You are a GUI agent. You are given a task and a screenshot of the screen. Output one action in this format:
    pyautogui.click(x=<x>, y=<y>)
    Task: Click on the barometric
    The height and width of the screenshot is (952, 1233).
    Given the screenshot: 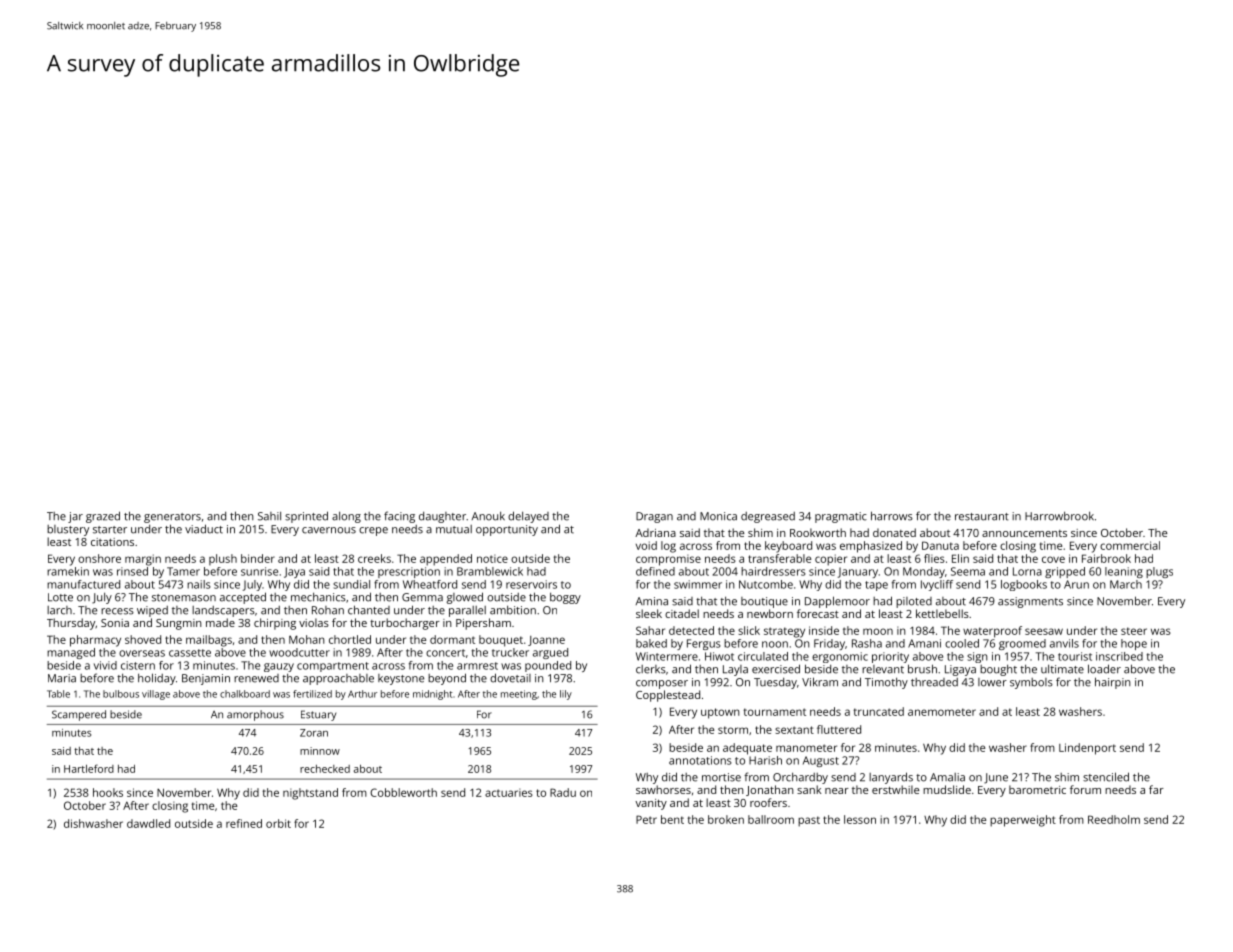 What is the action you would take?
    pyautogui.click(x=1037, y=789)
